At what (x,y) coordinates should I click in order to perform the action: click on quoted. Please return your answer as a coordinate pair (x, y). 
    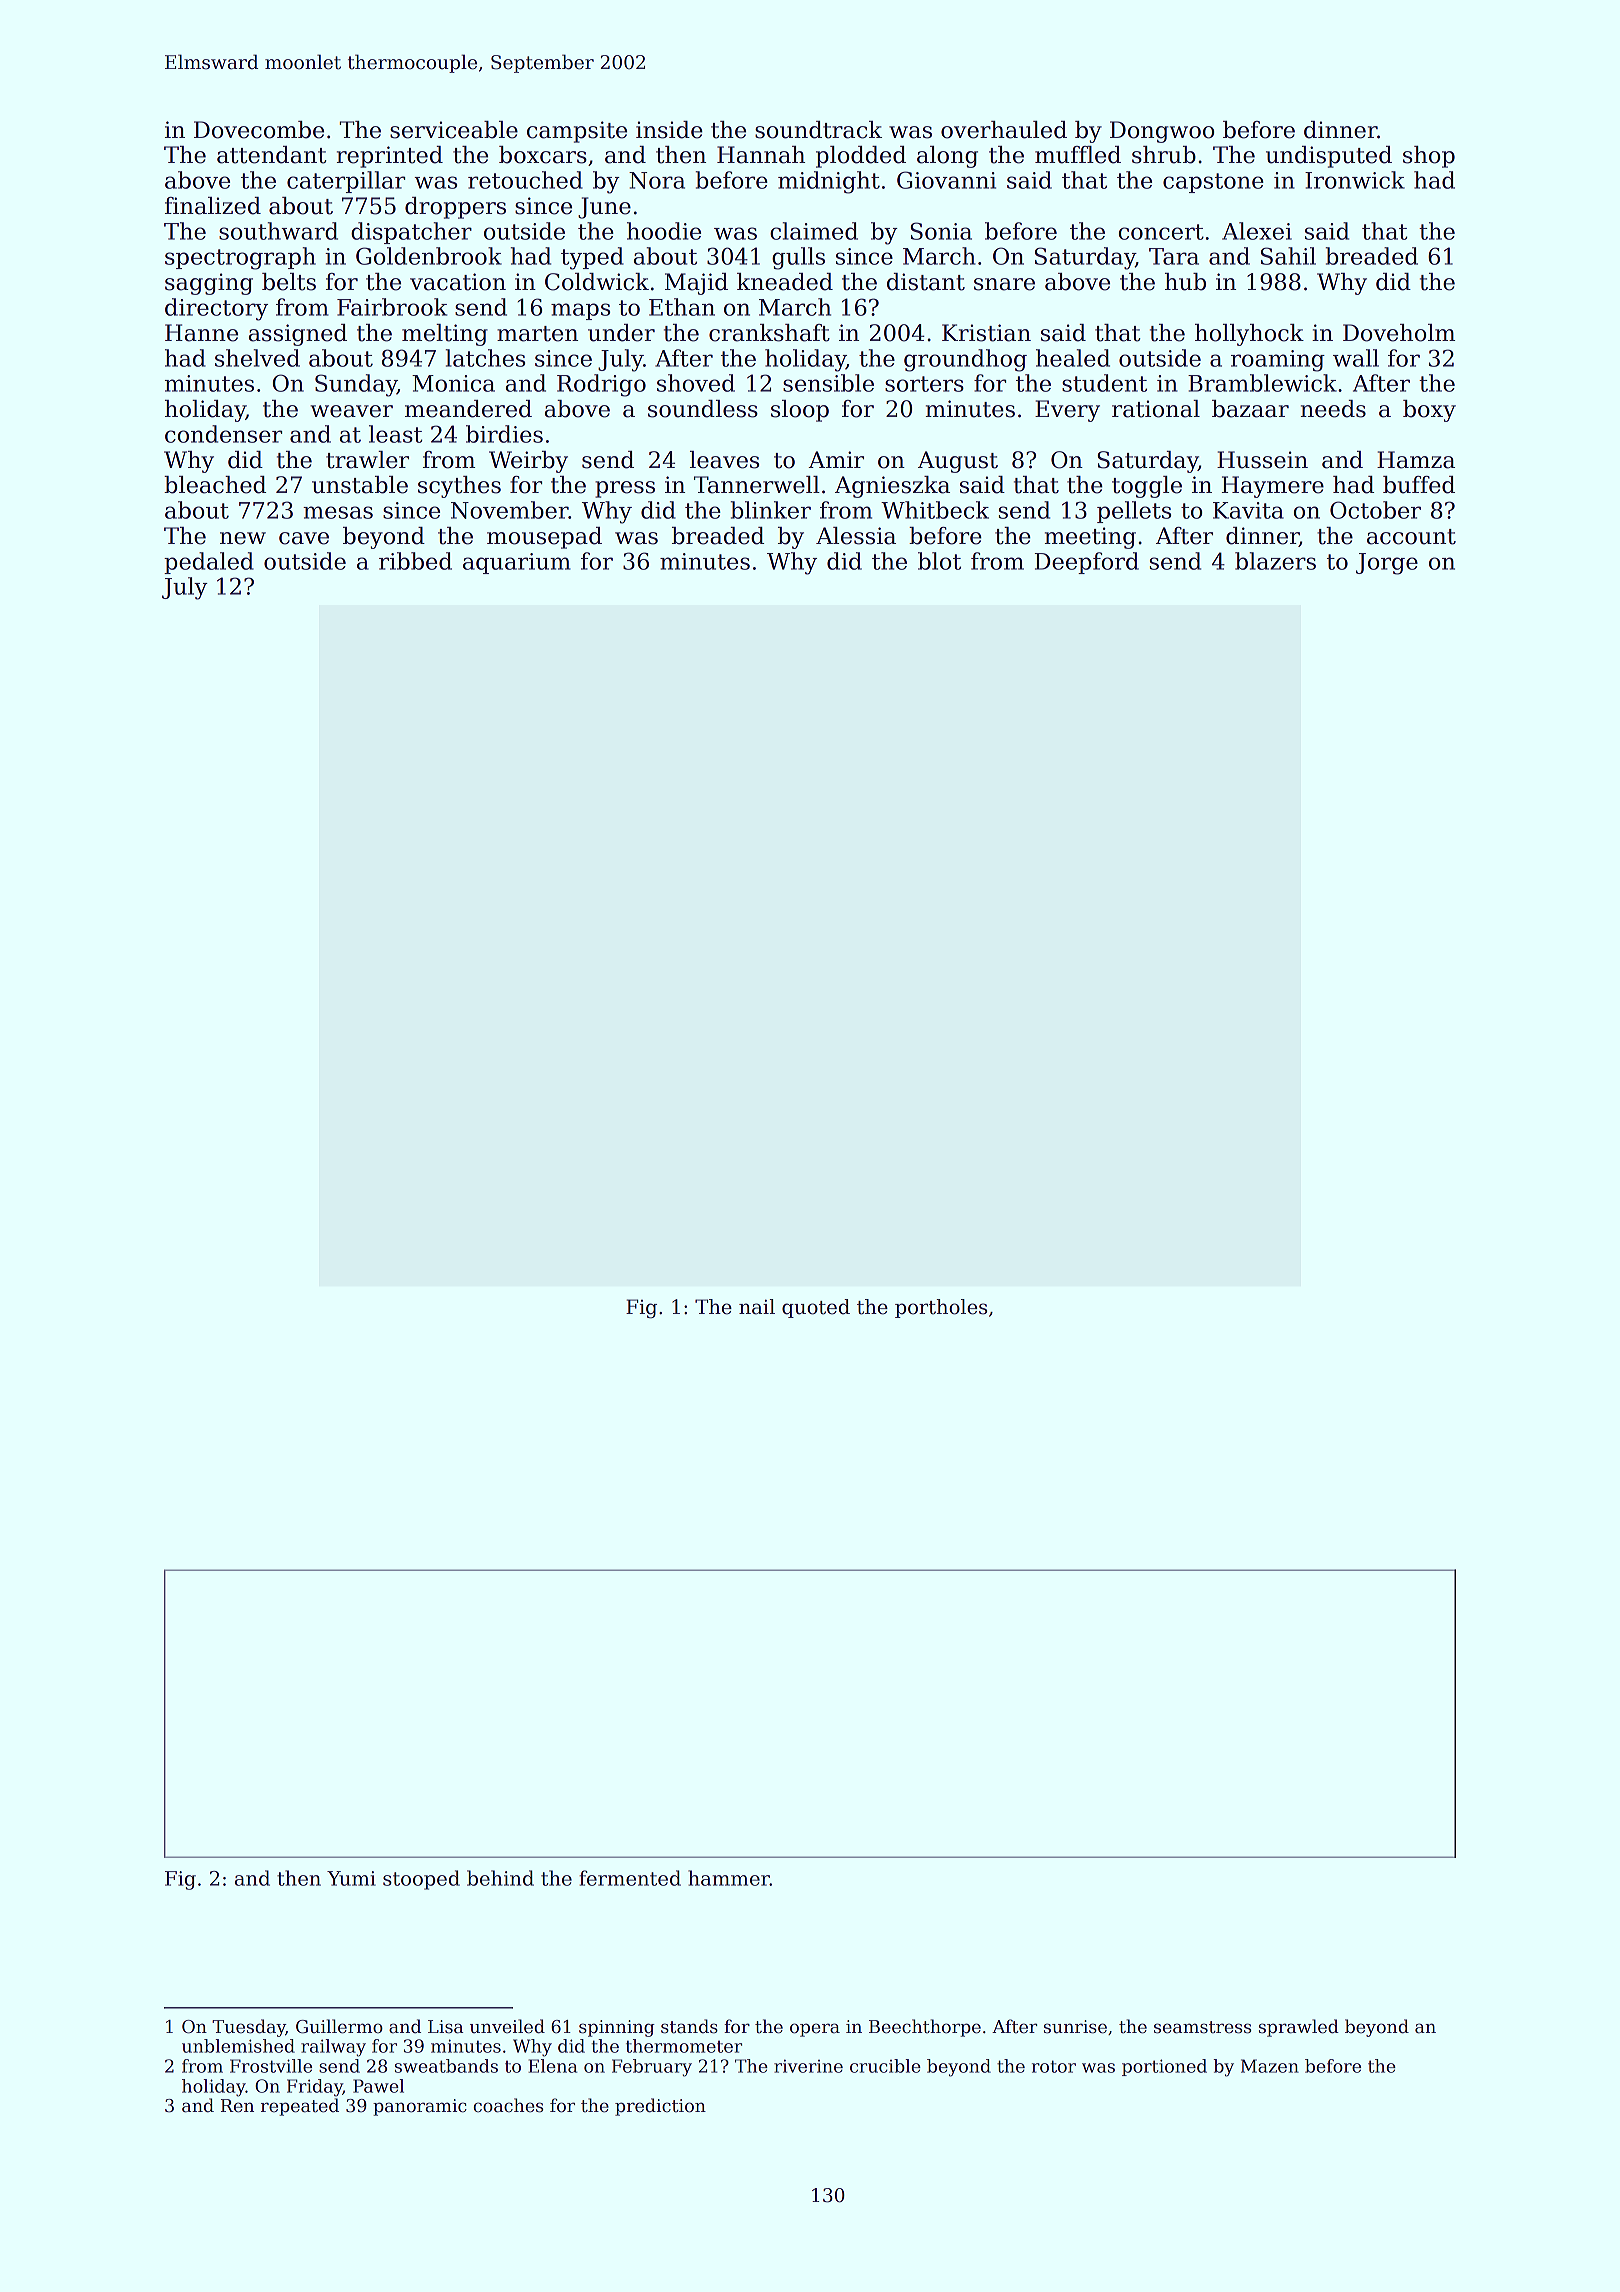
    Looking at the image, I should click on (816, 1308).
